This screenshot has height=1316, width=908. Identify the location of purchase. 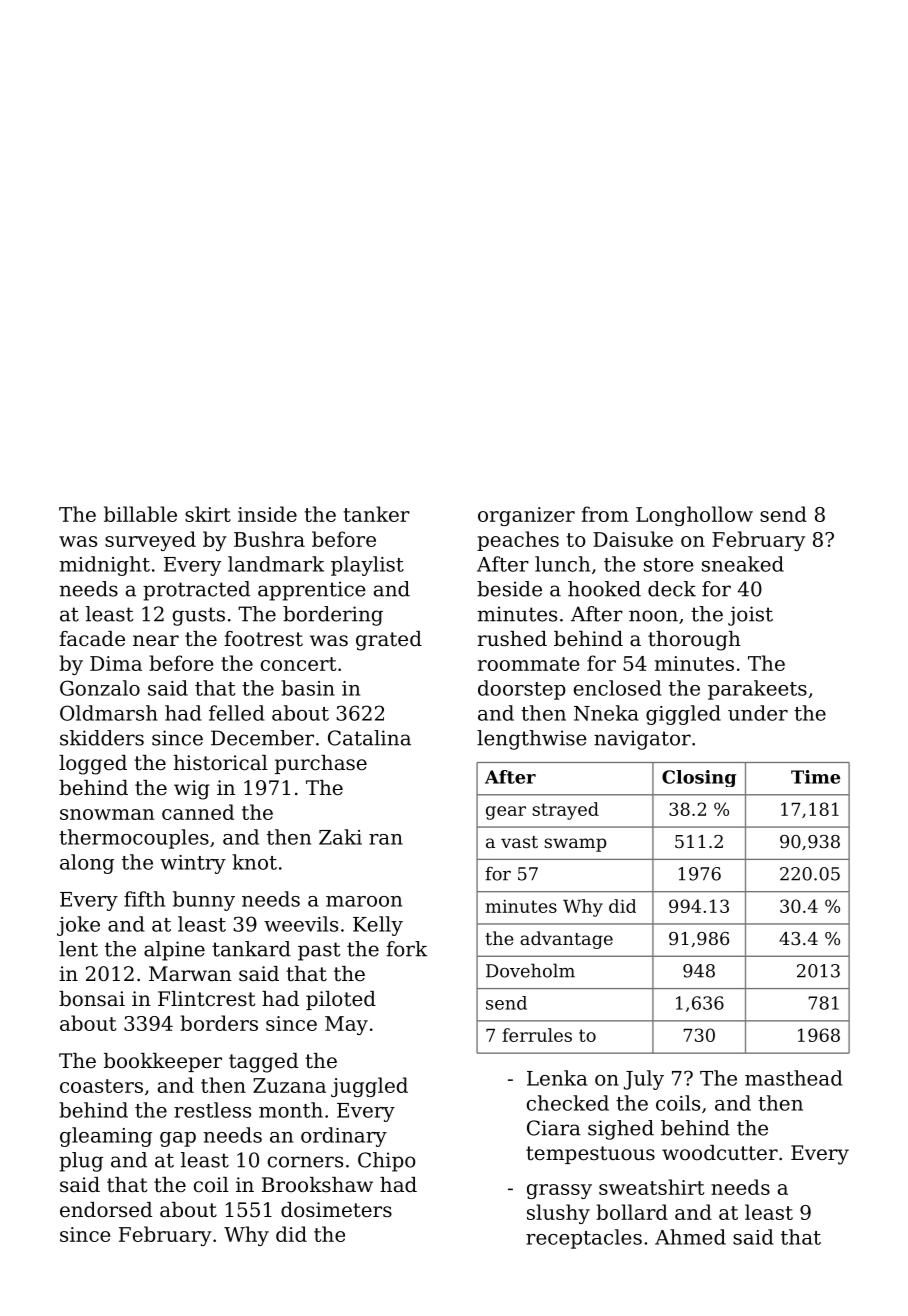
(321, 764).
